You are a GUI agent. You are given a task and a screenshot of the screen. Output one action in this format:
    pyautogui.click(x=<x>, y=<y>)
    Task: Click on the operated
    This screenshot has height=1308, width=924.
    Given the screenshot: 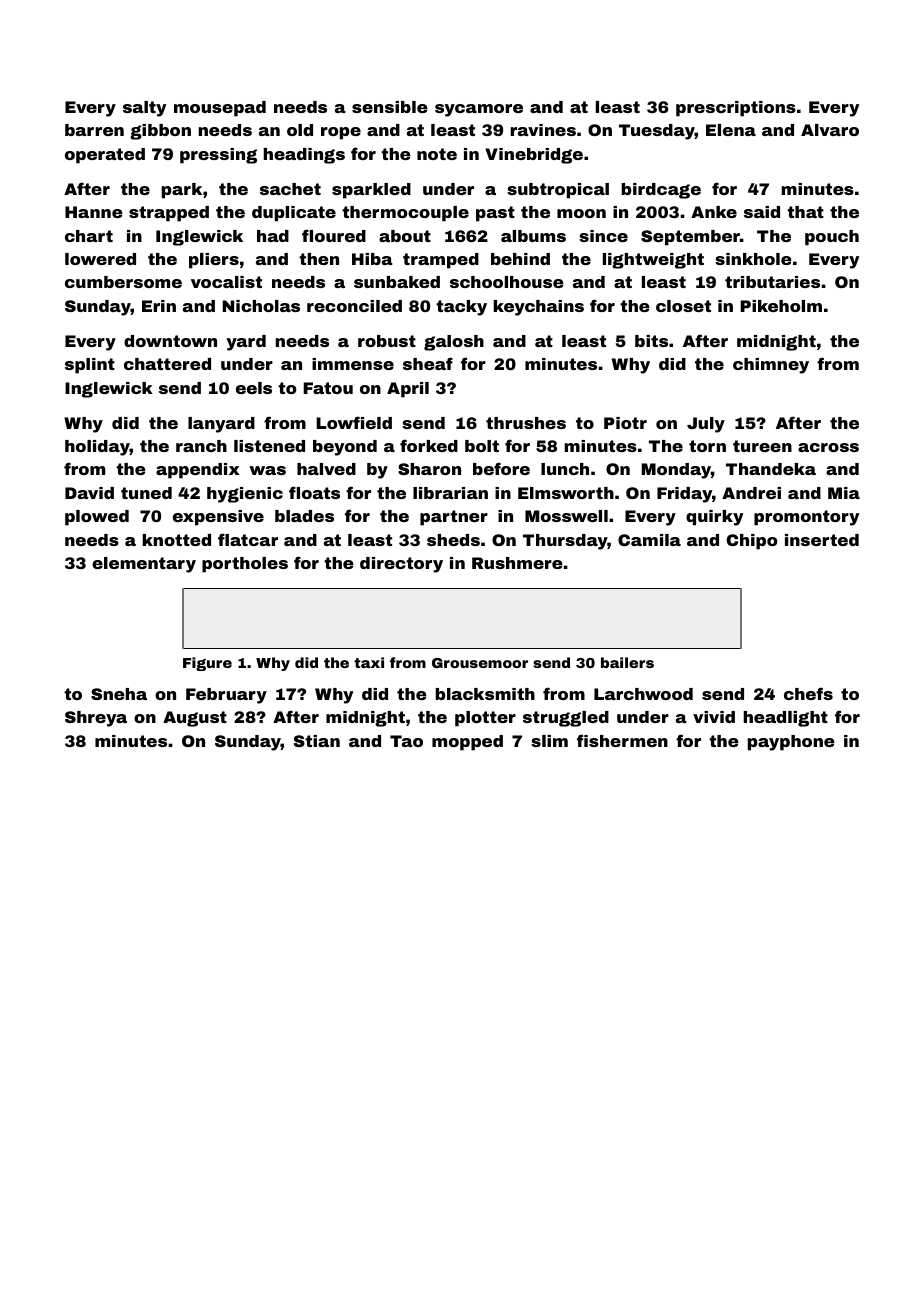 What is the action you would take?
    pyautogui.click(x=105, y=156)
